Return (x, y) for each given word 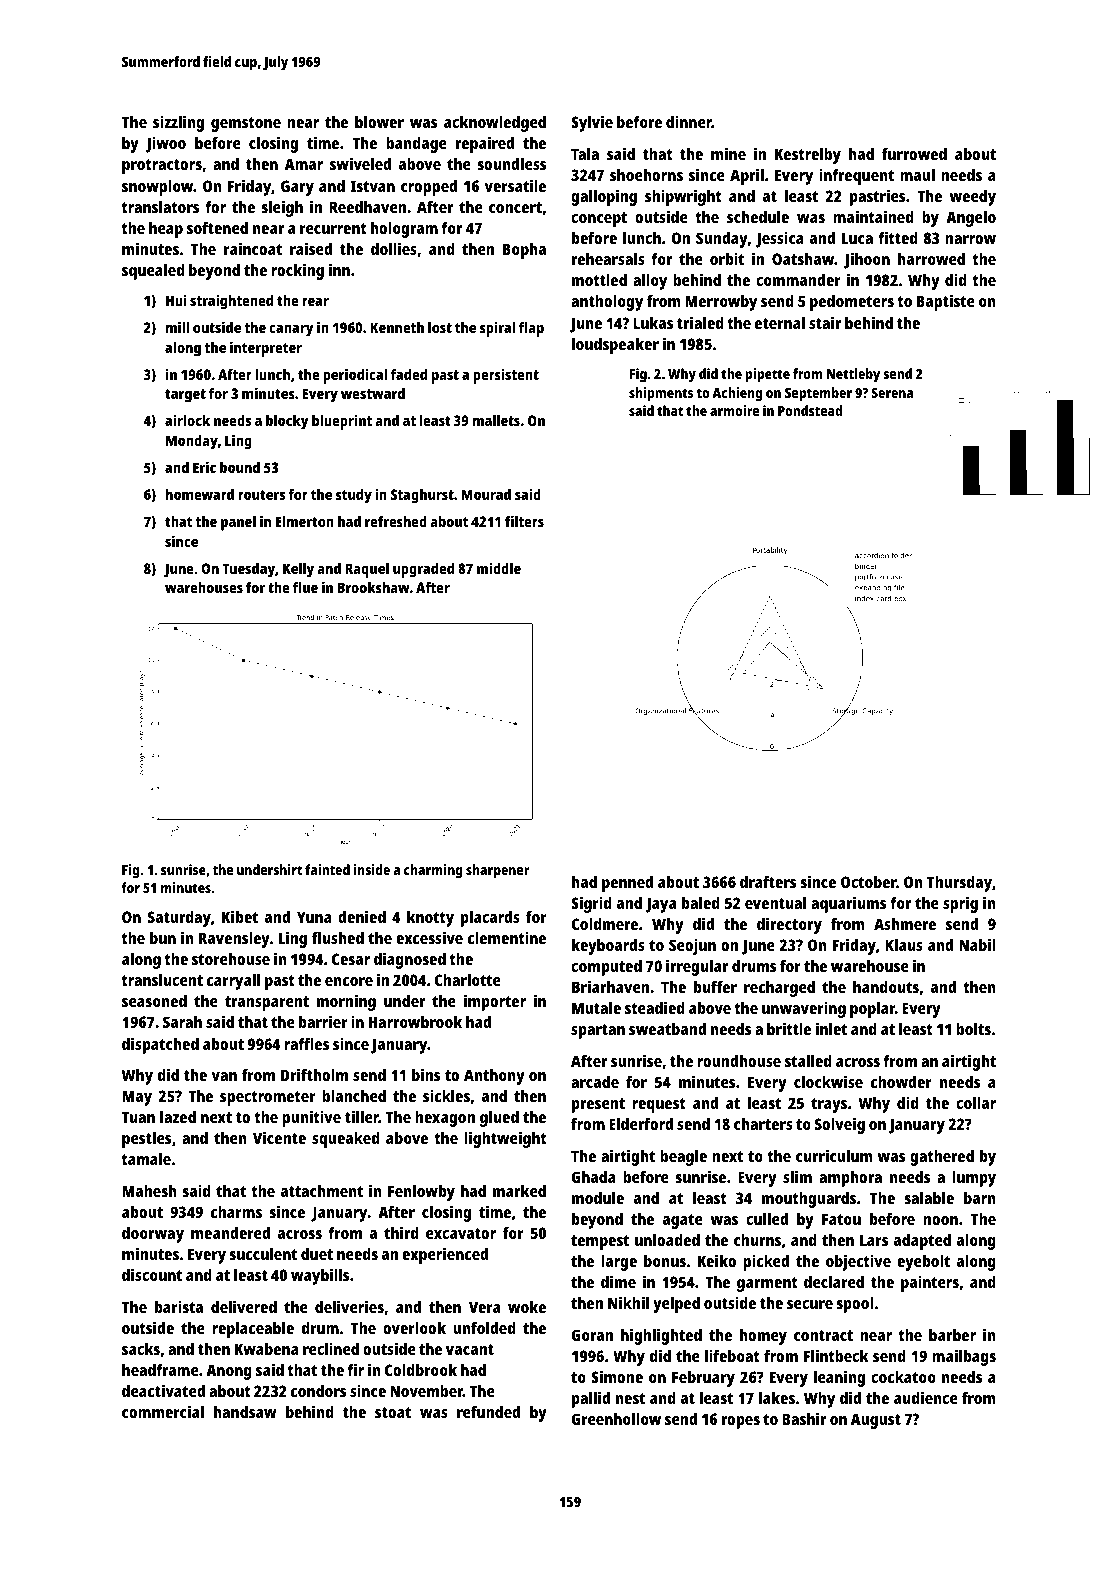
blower (379, 122)
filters (524, 521)
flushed (338, 938)
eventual (775, 903)
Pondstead (810, 410)
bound (240, 467)
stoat (393, 1412)
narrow (970, 239)
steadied (655, 1007)
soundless (511, 164)
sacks (141, 1349)
